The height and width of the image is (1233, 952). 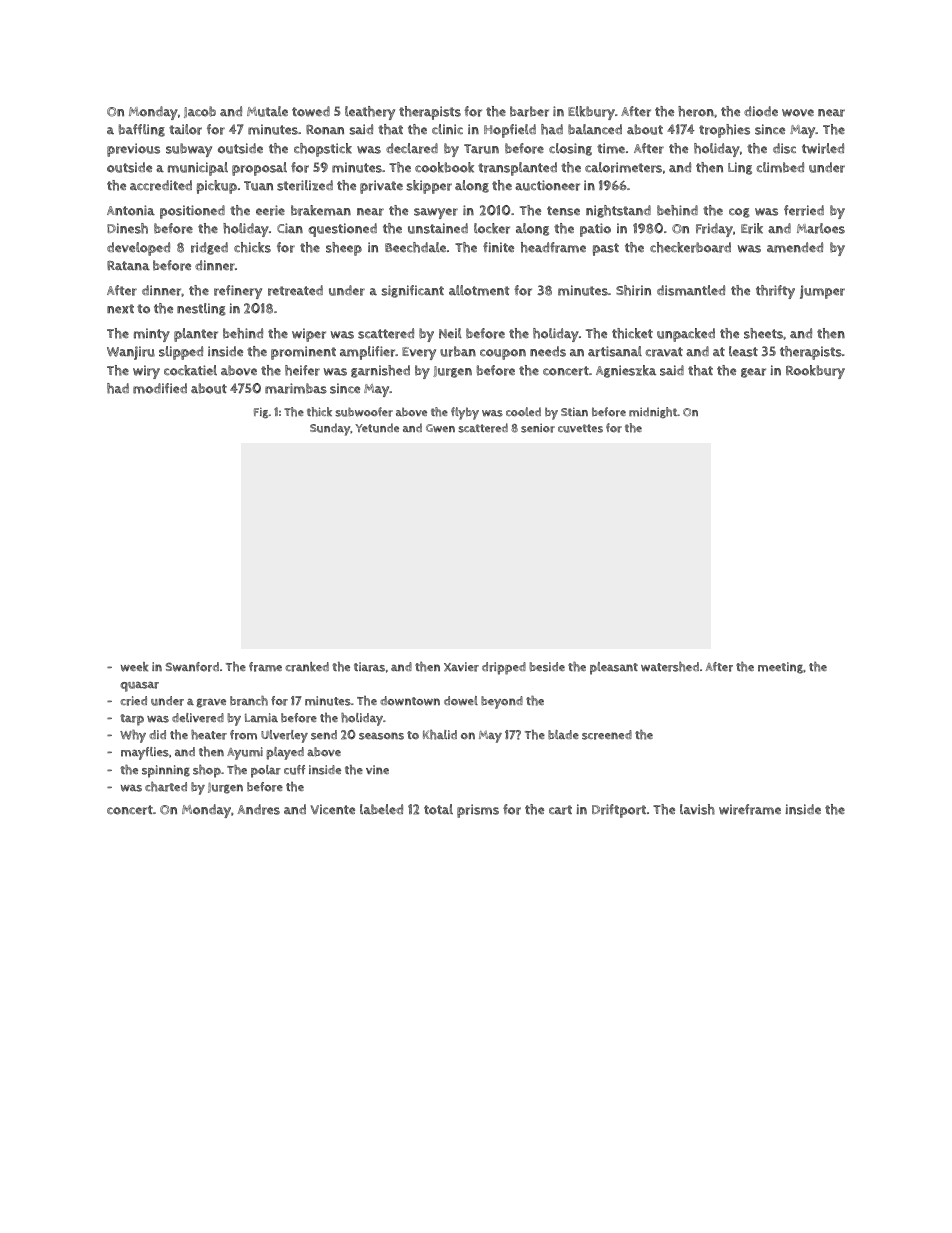 What do you see at coordinates (696, 111) in the image?
I see `heron` at bounding box center [696, 111].
